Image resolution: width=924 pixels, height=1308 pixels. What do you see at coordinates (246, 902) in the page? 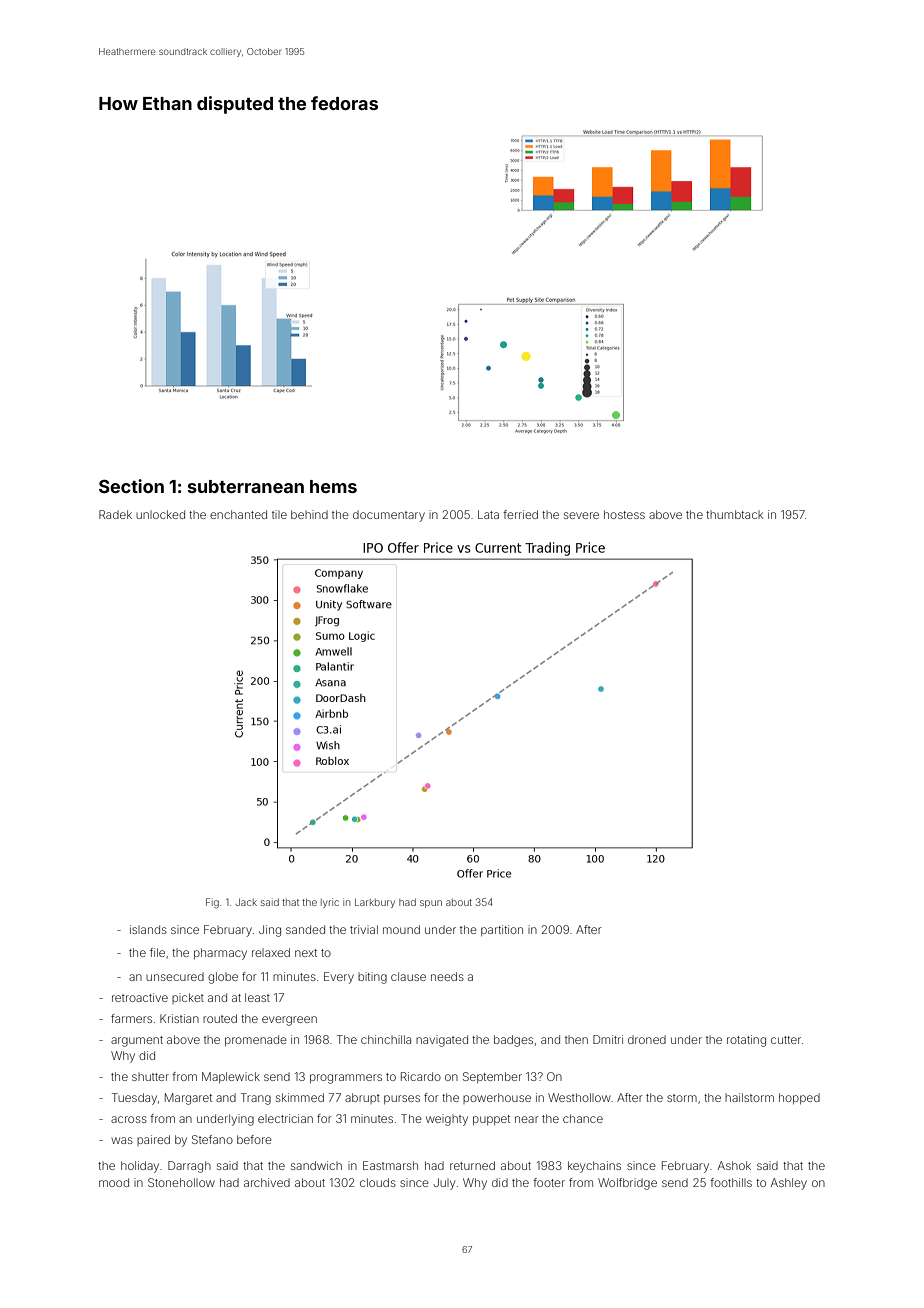
I see `Jack` at bounding box center [246, 902].
